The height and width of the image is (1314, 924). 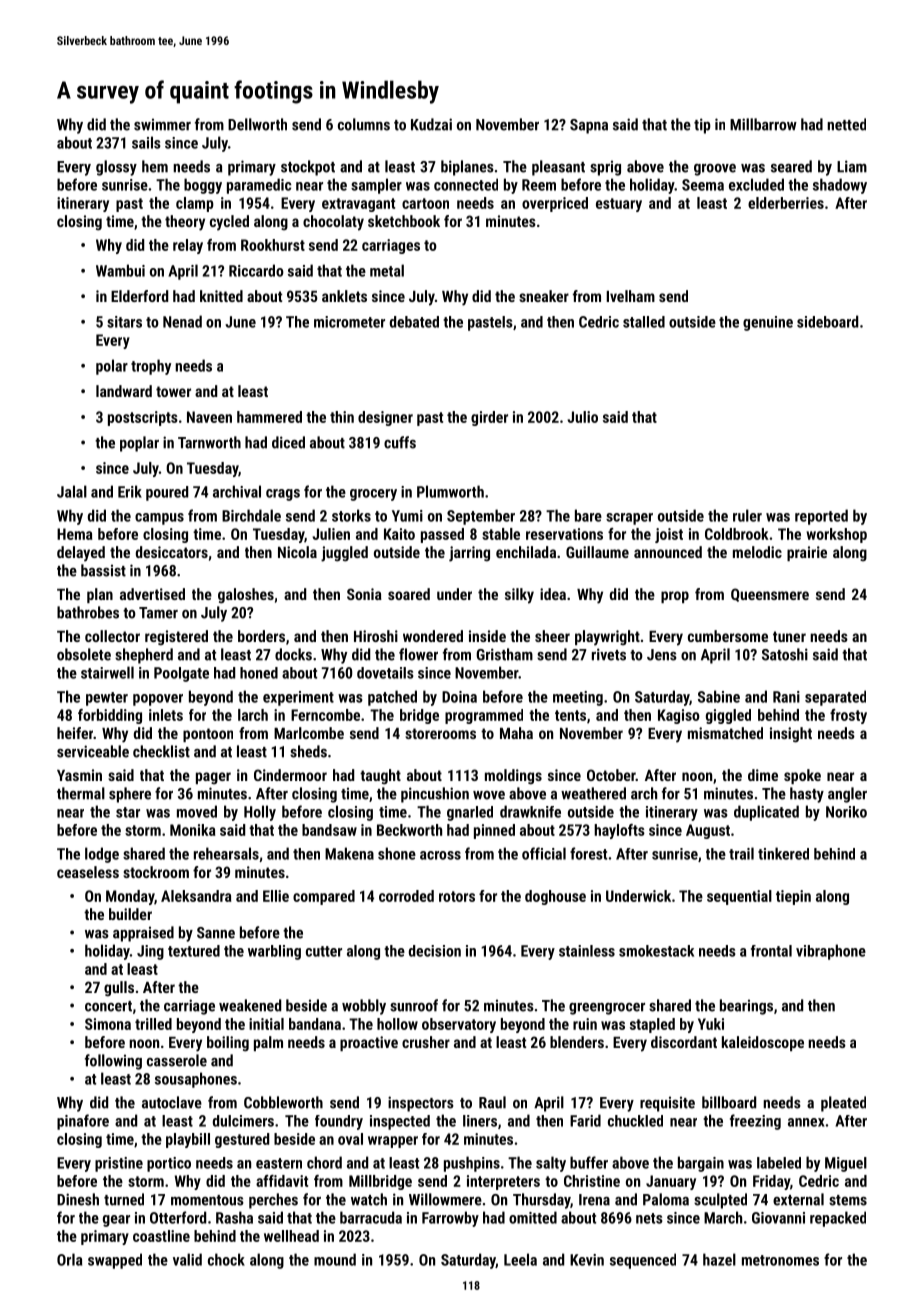 What do you see at coordinates (662, 655) in the image?
I see `Jens` at bounding box center [662, 655].
